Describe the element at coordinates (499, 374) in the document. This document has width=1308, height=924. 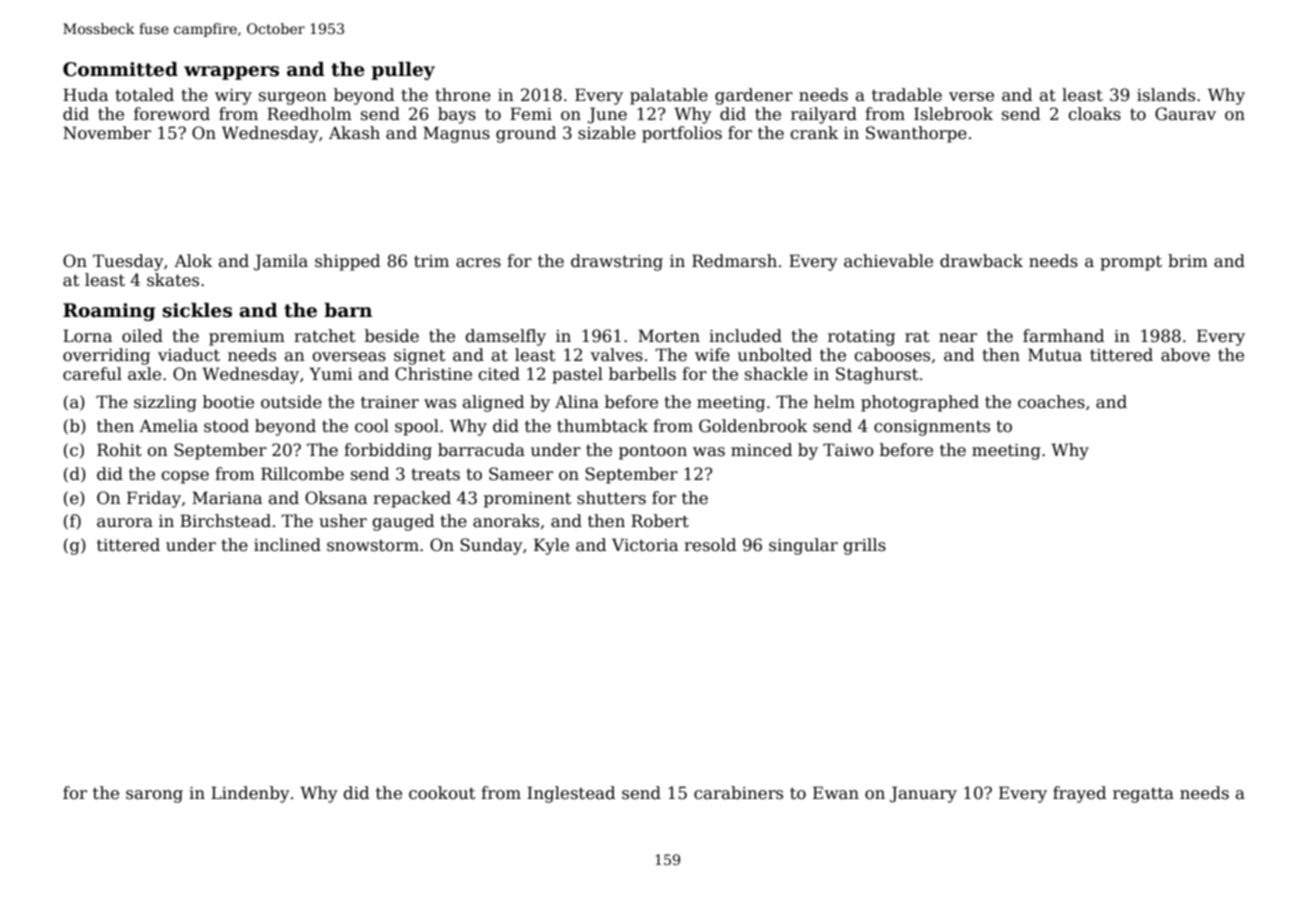
I see `cited` at that location.
